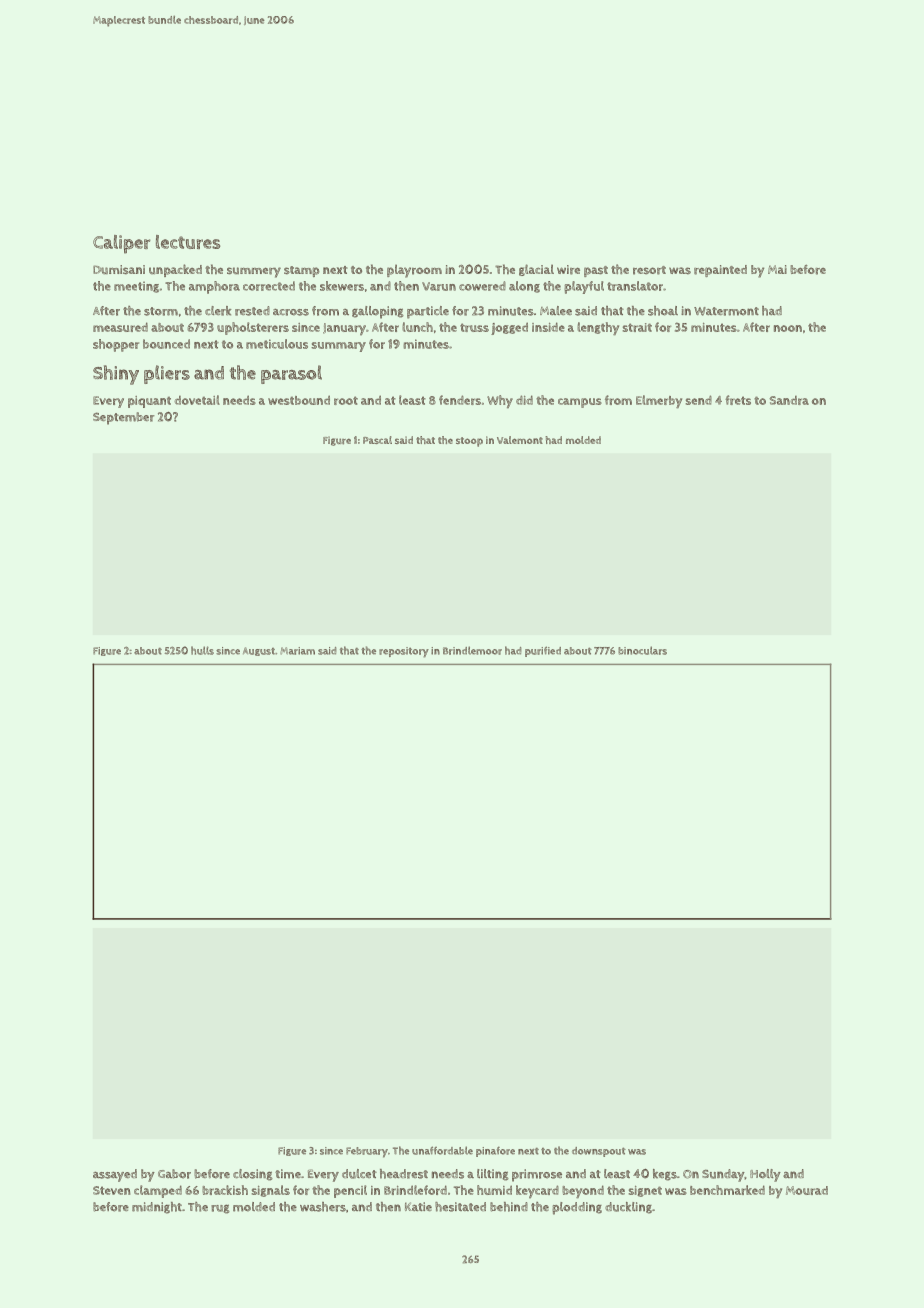  I want to click on February, so click(367, 1152).
